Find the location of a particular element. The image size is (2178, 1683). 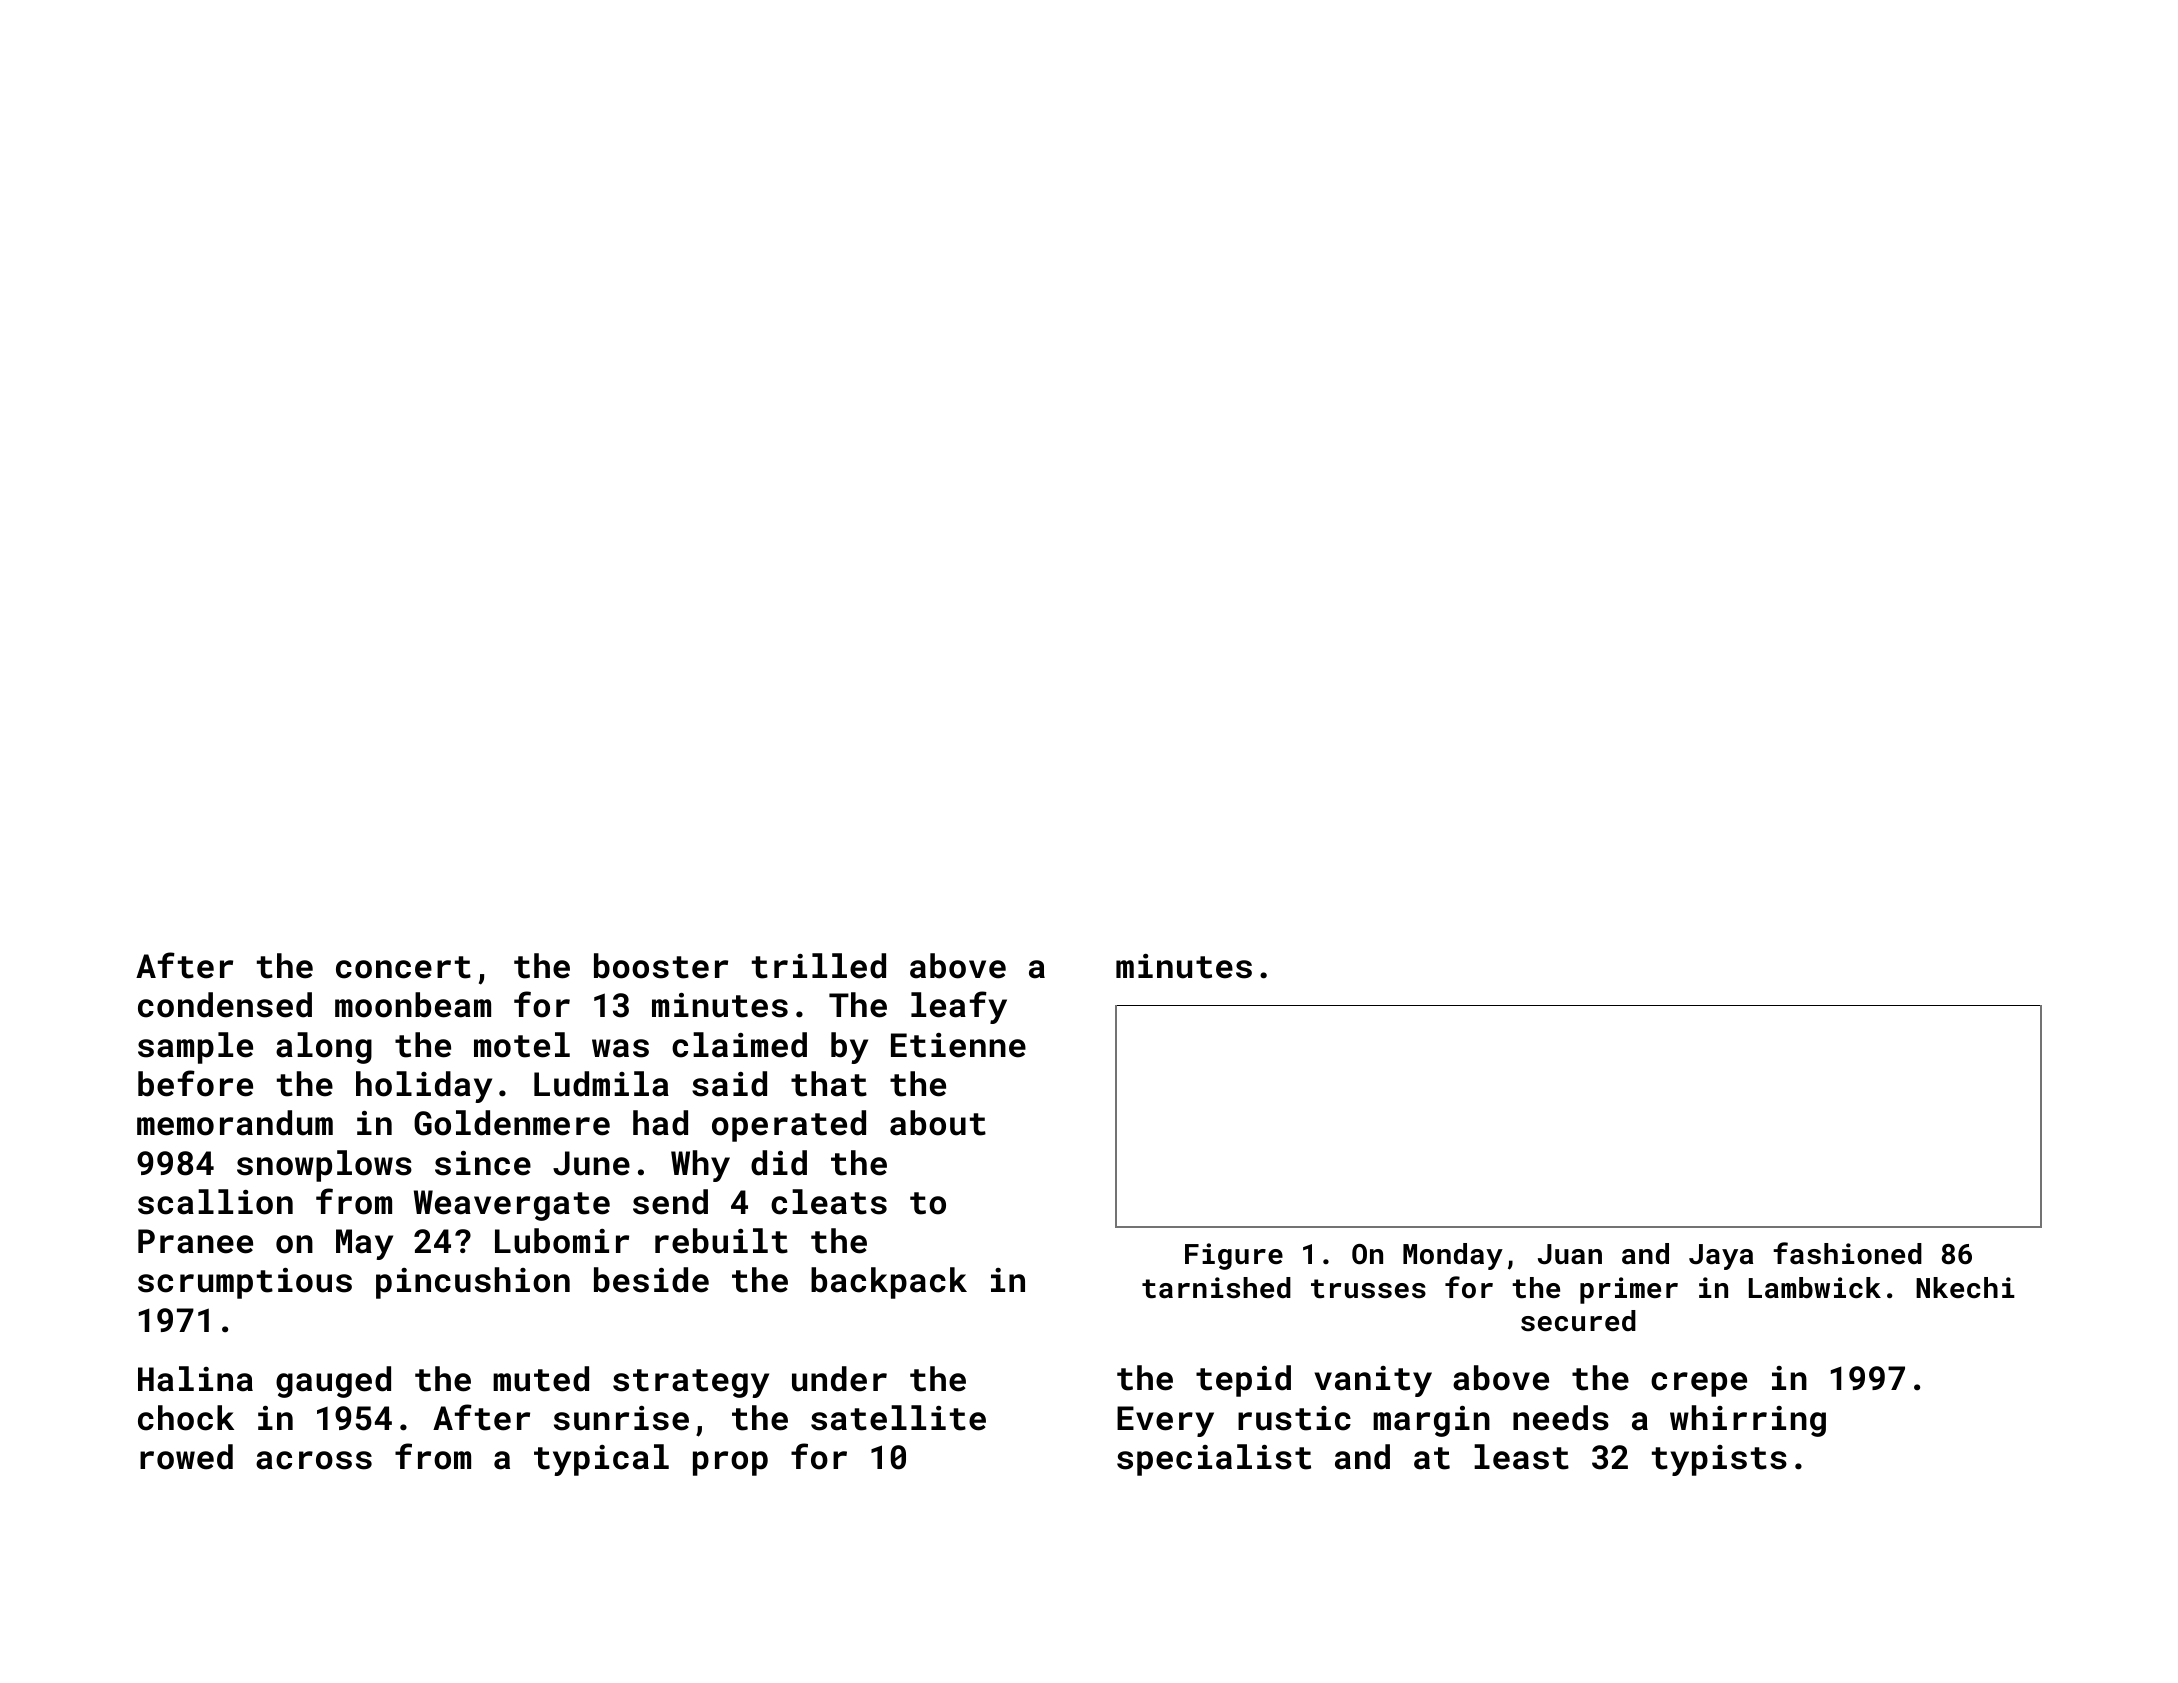

scrumptious is located at coordinates (245, 1283).
